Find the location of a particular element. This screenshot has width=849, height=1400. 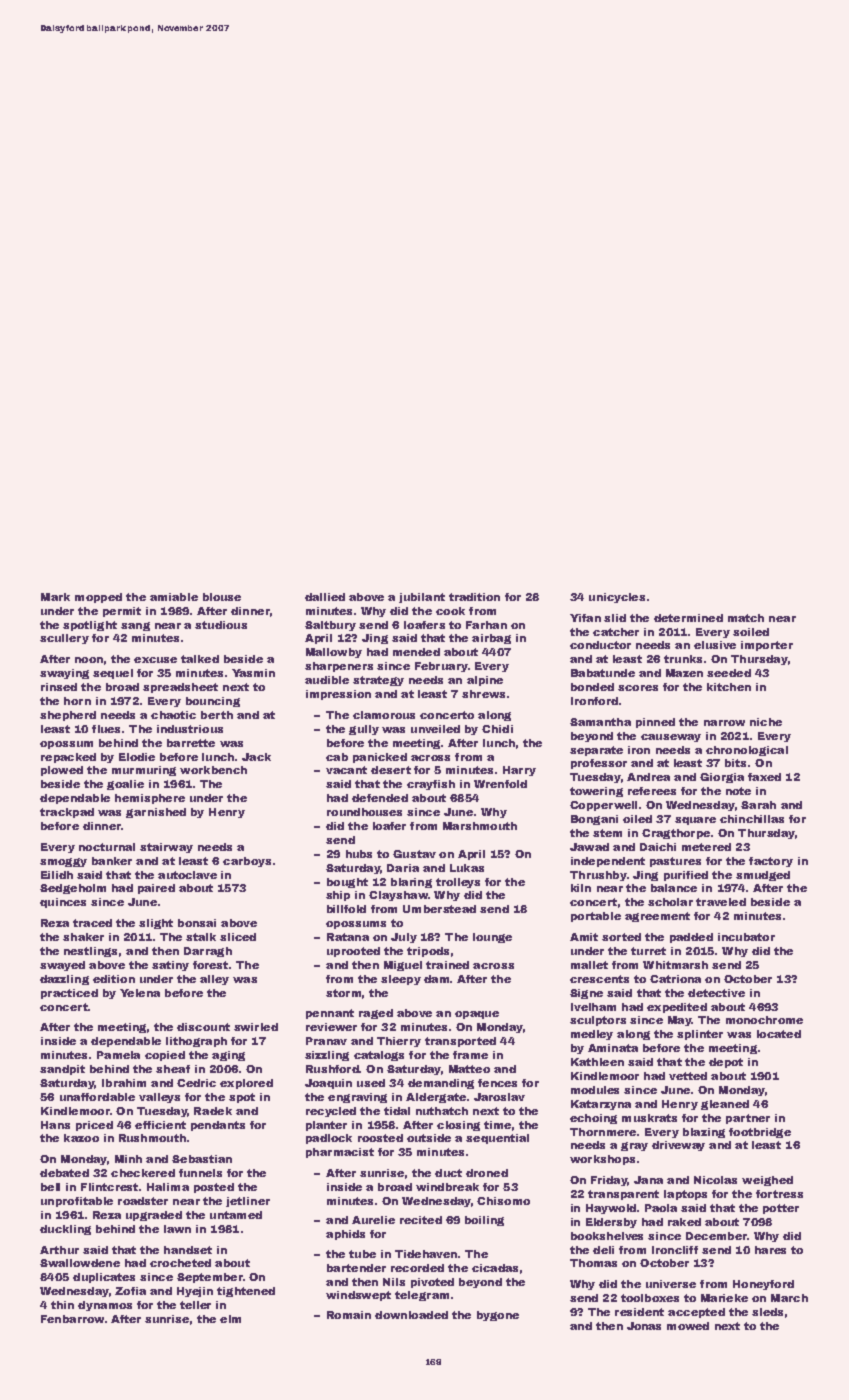

autoclave is located at coordinates (187, 875).
